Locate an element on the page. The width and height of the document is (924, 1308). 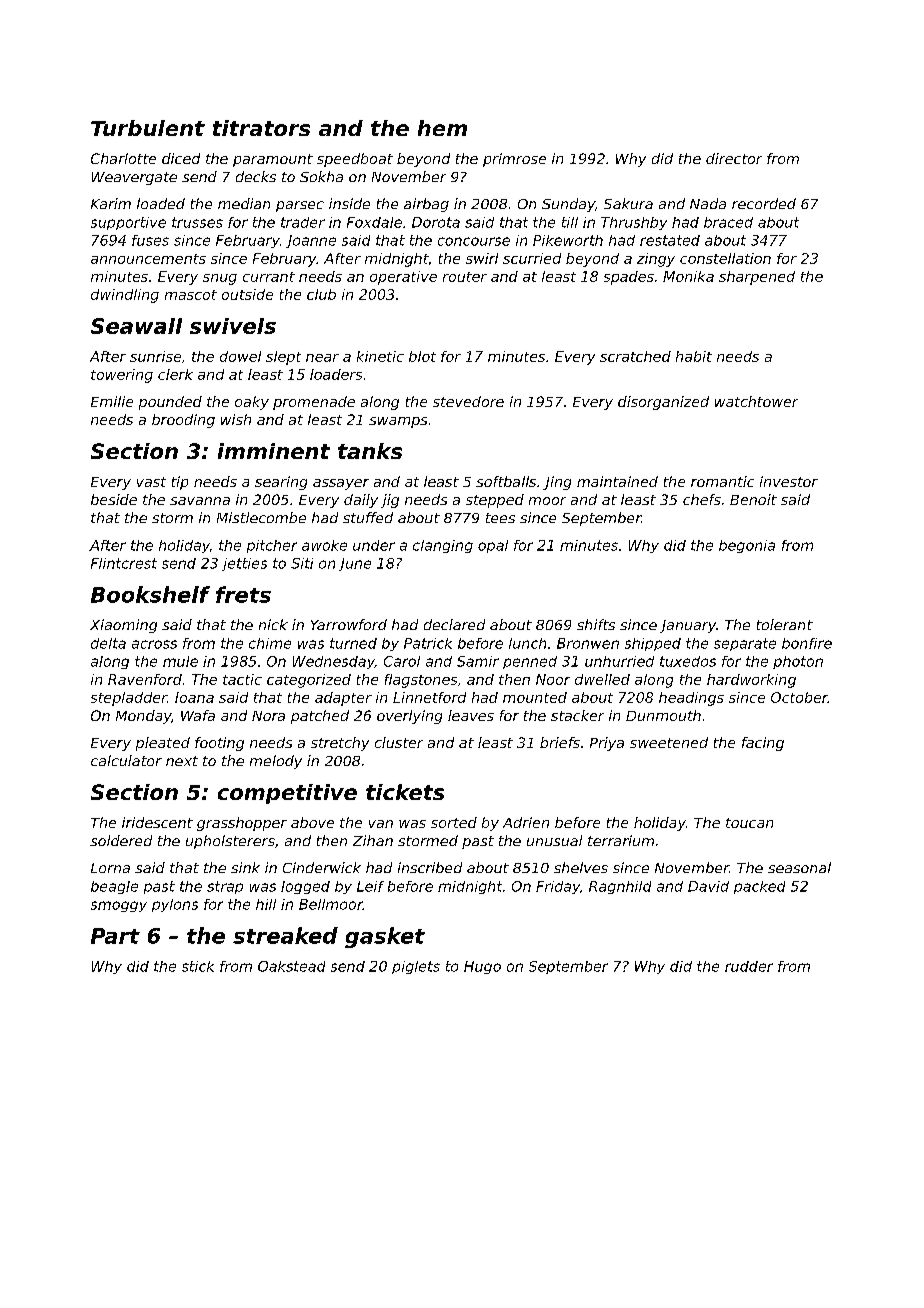
Hugo is located at coordinates (482, 967).
